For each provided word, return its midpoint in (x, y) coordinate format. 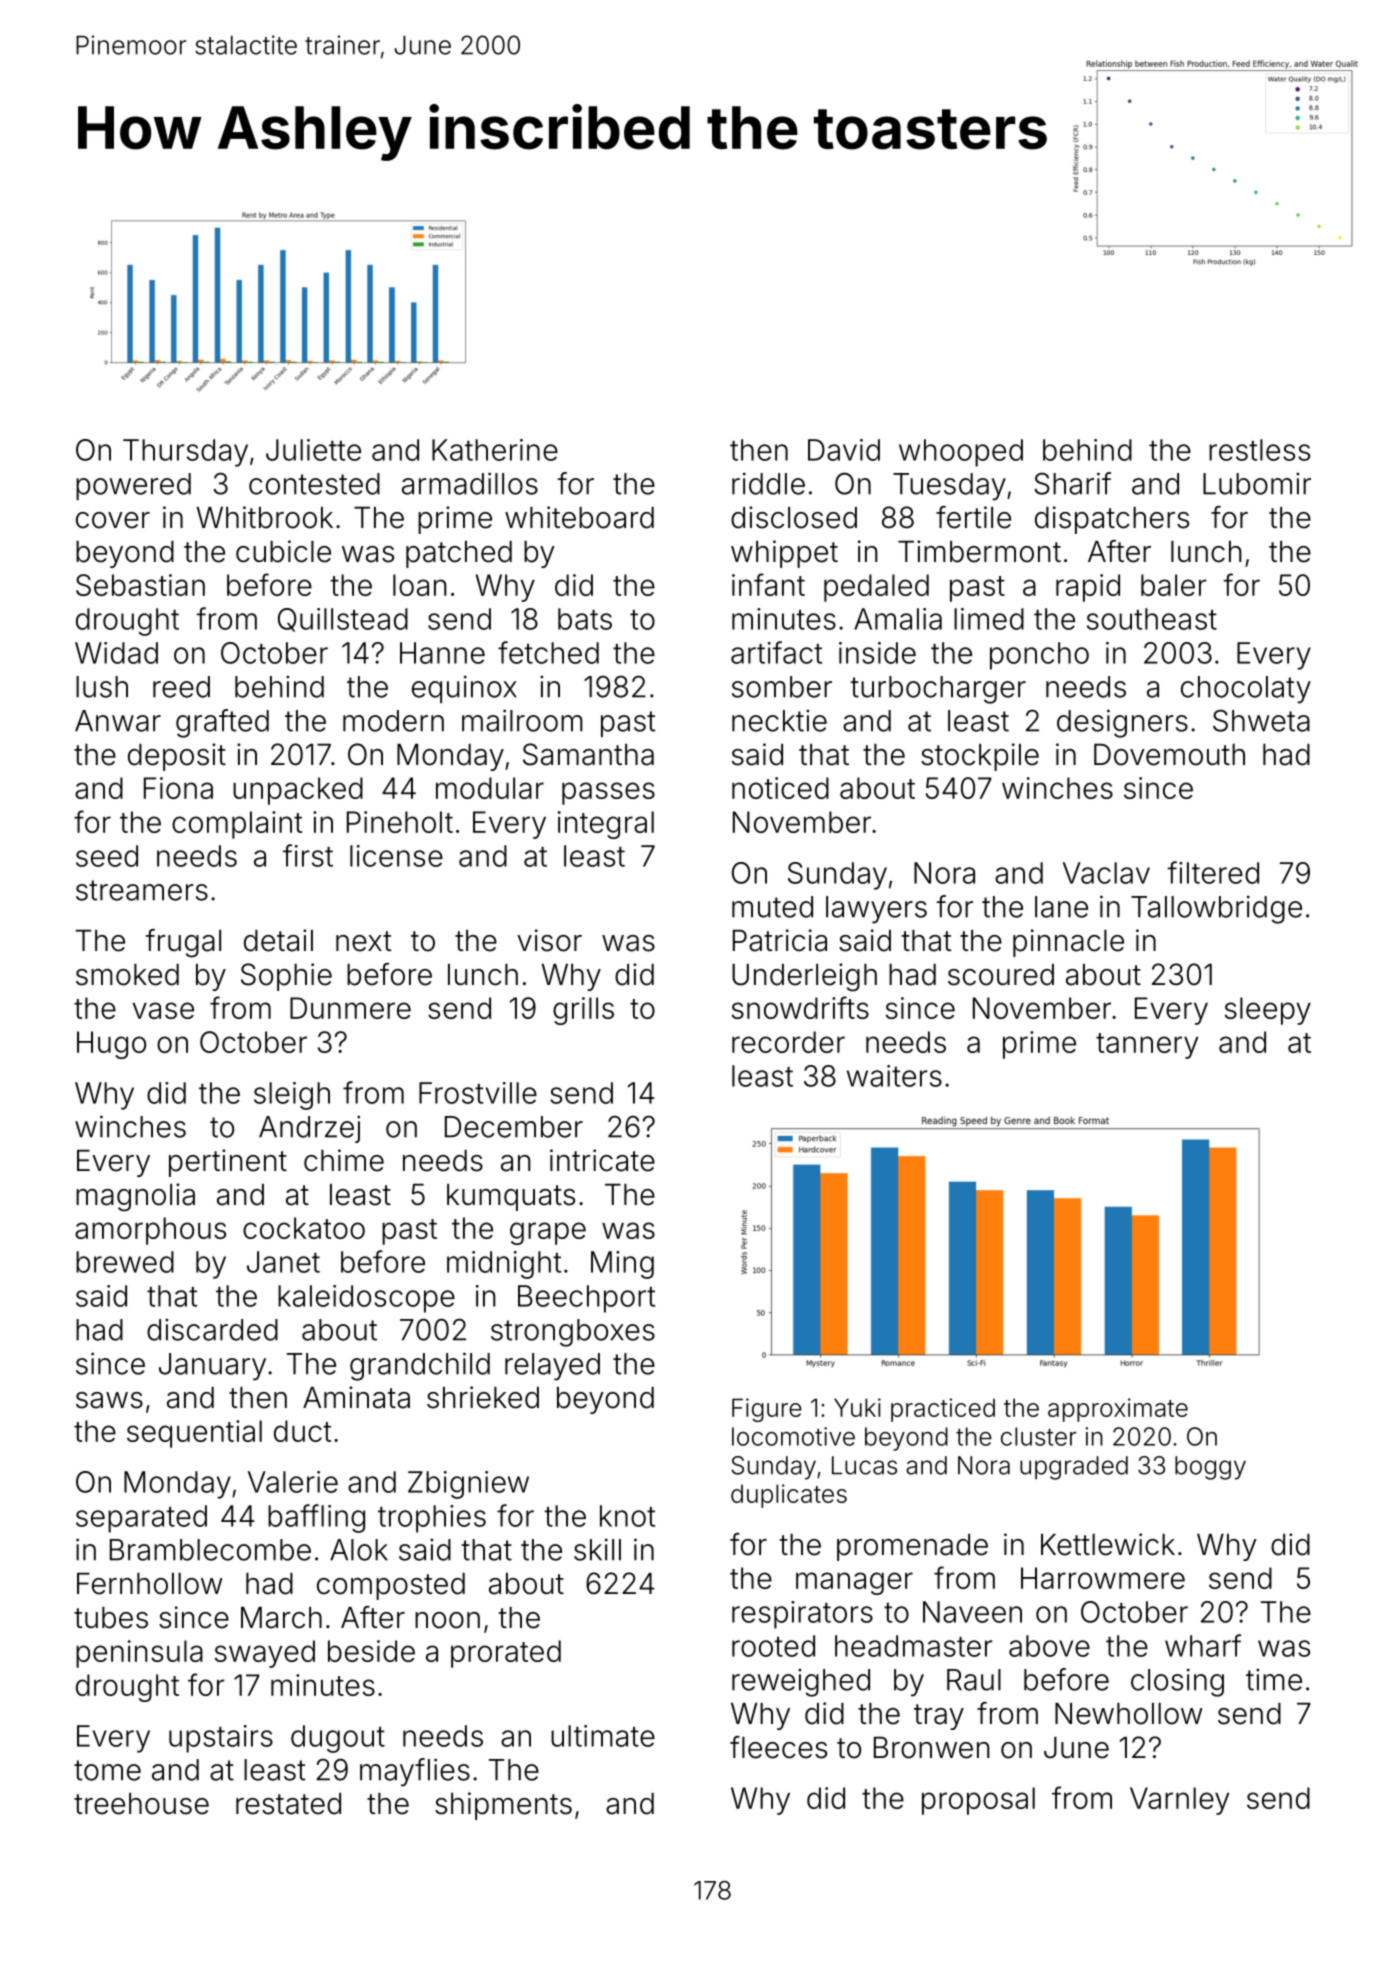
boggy (1210, 1468)
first (308, 855)
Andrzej (309, 1129)
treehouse (141, 1804)
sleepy (1268, 1011)
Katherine (495, 450)
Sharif (1072, 483)
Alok (359, 1550)
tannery (1147, 1046)
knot (627, 1516)
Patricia (780, 940)
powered (133, 486)
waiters (894, 1076)
